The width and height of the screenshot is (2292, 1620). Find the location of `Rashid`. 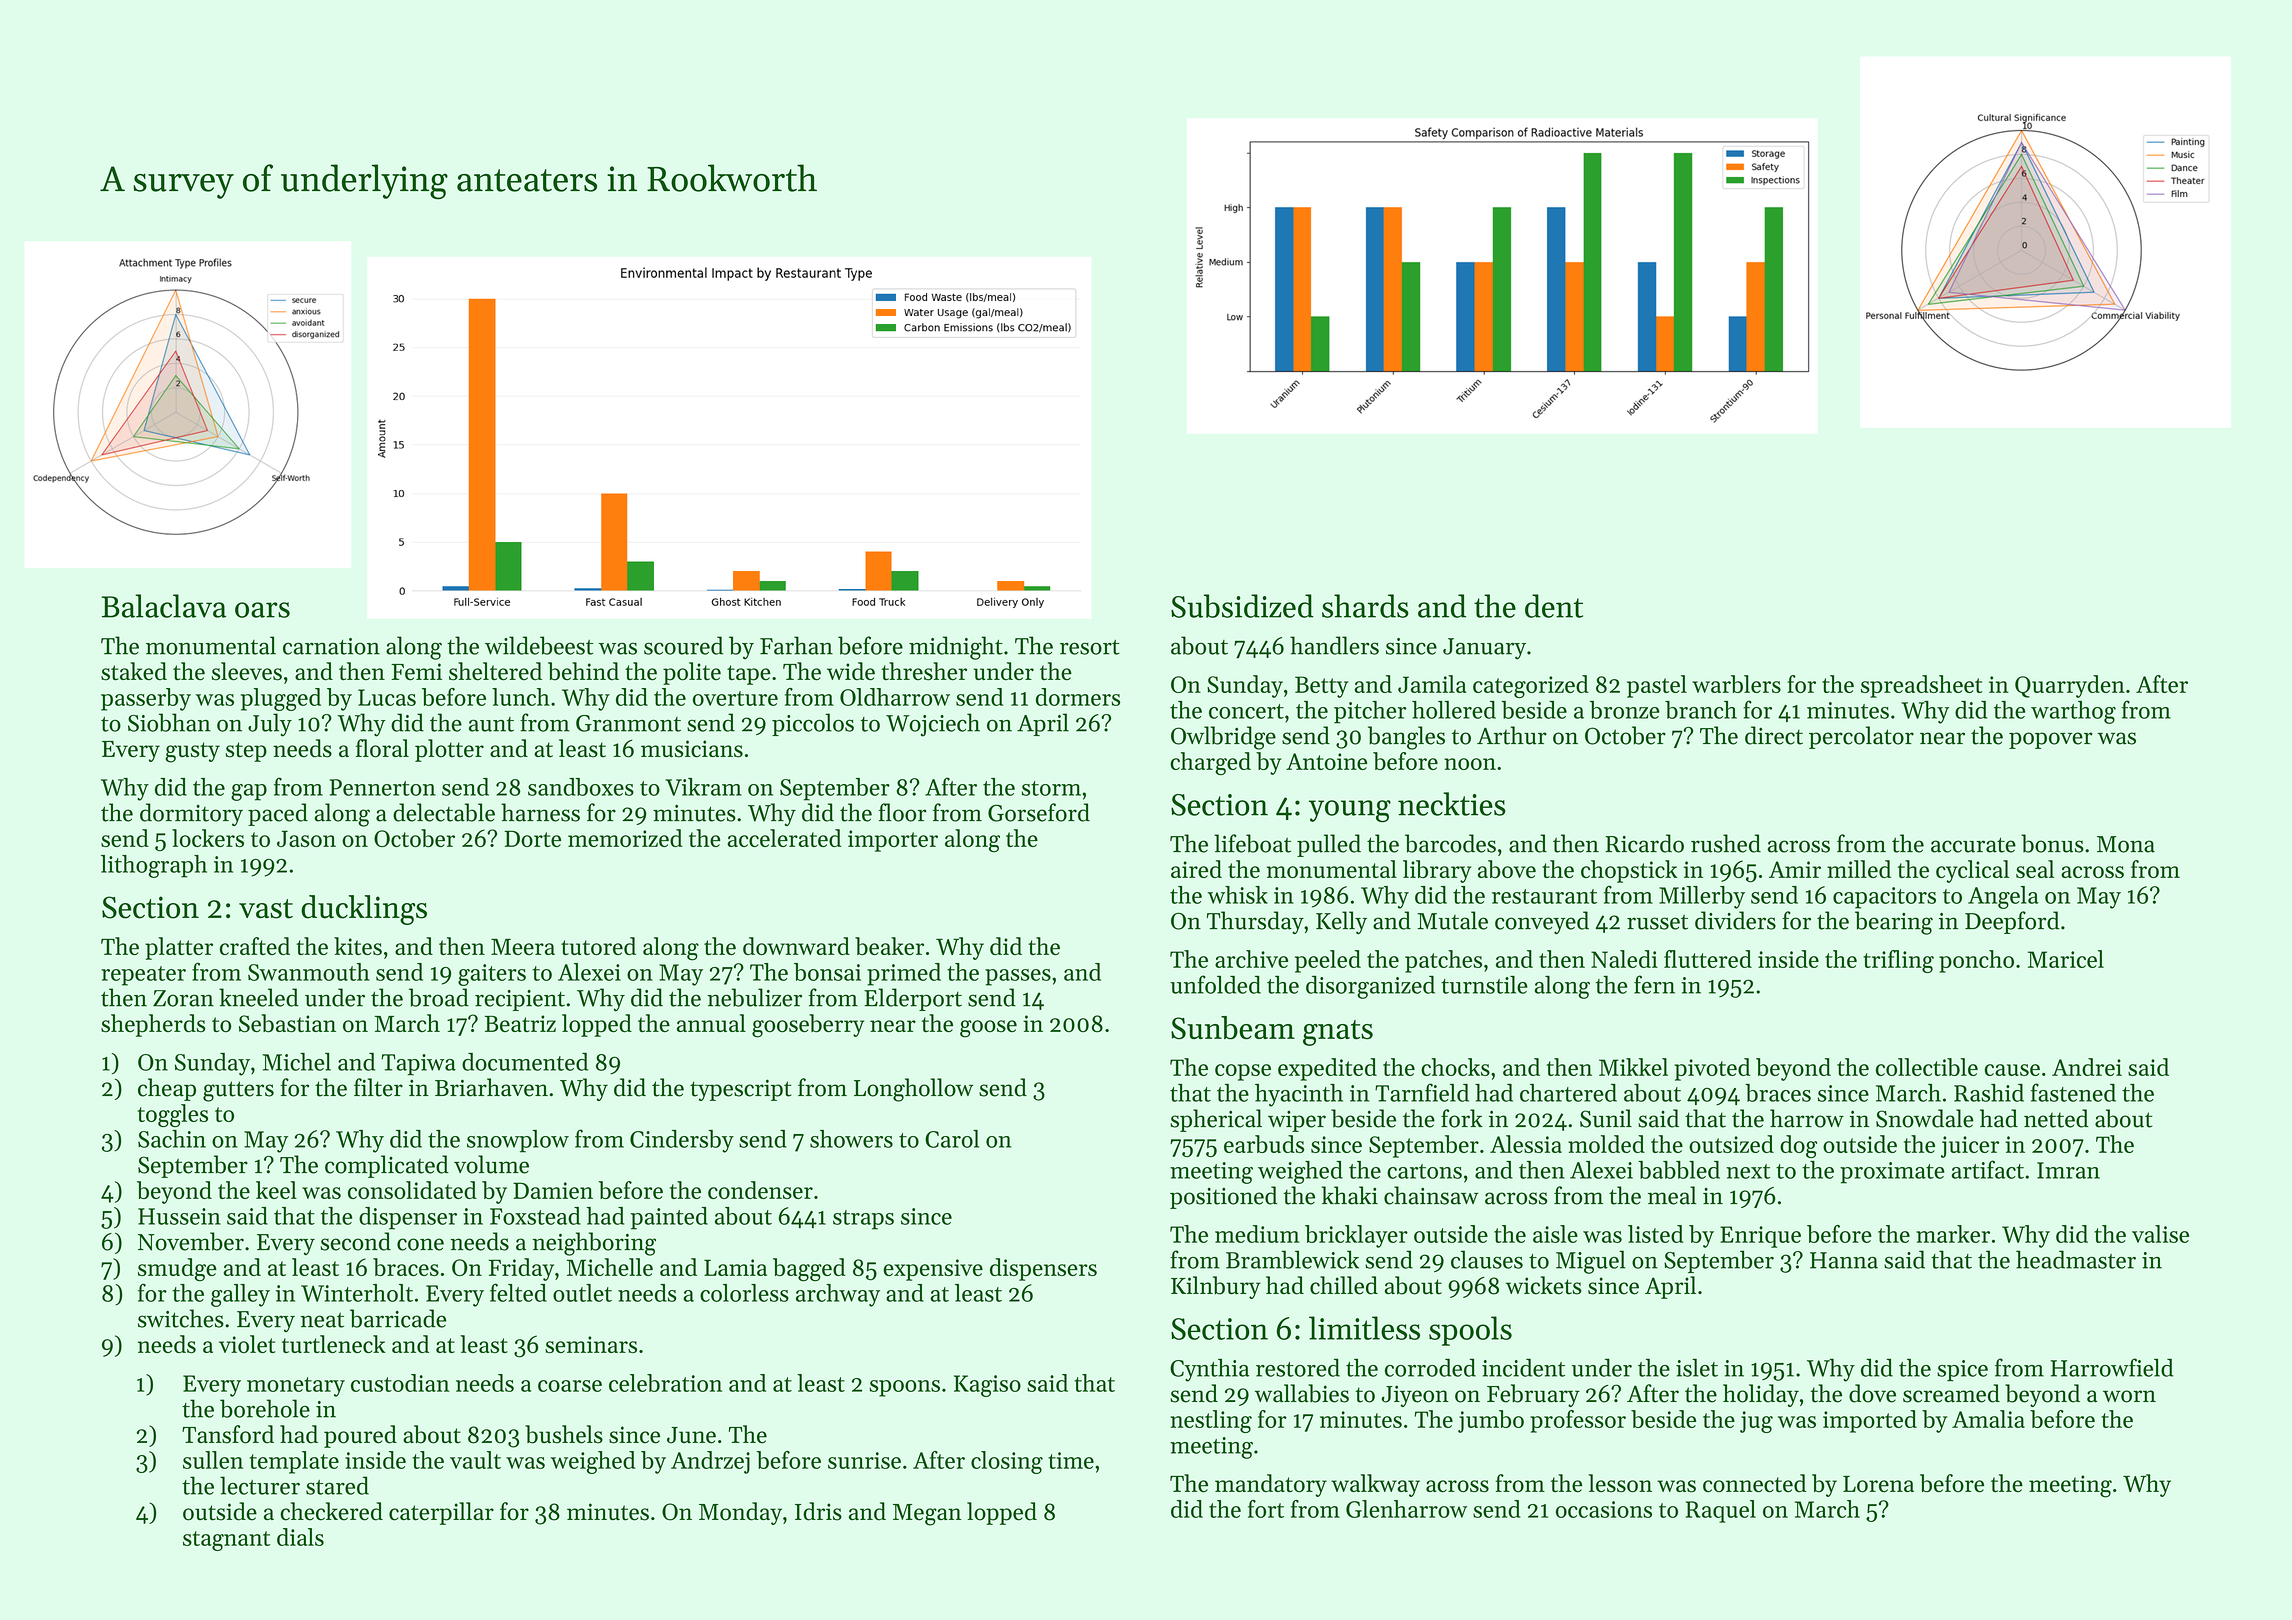

Rashid is located at coordinates (1989, 1093).
